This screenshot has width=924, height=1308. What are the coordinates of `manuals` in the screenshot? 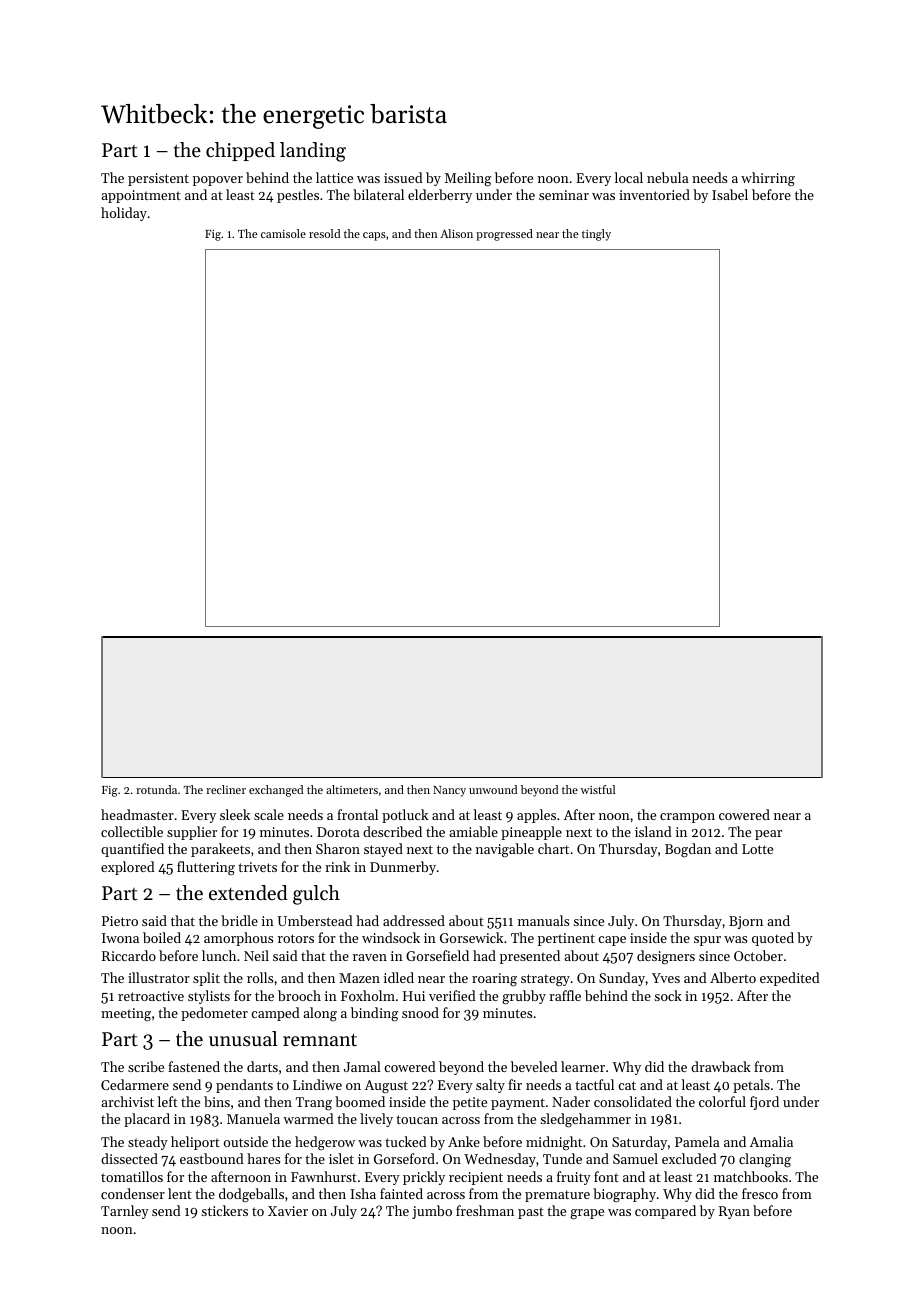 It's located at (543, 920).
